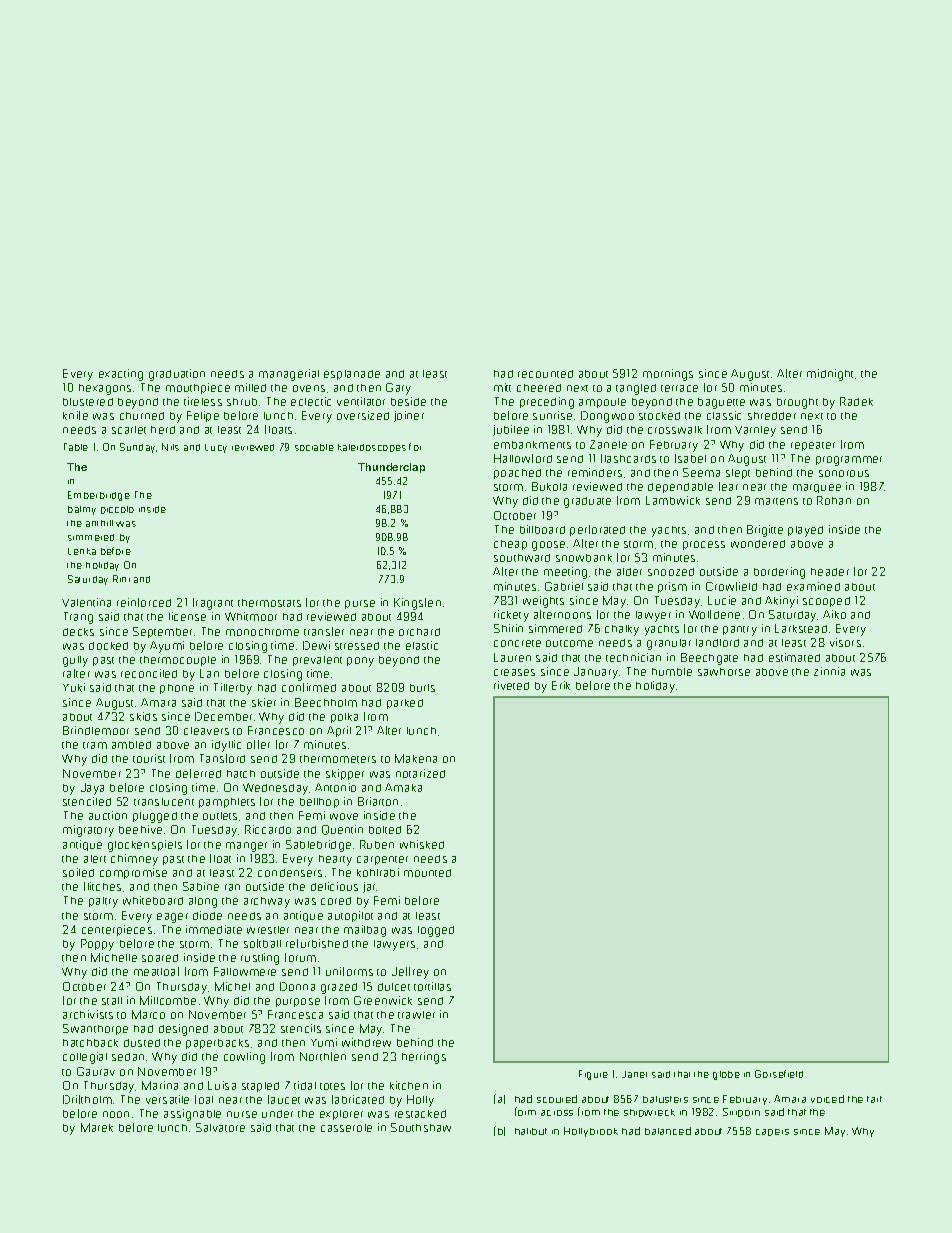 Image resolution: width=952 pixels, height=1233 pixels. I want to click on southward, so click(522, 558).
